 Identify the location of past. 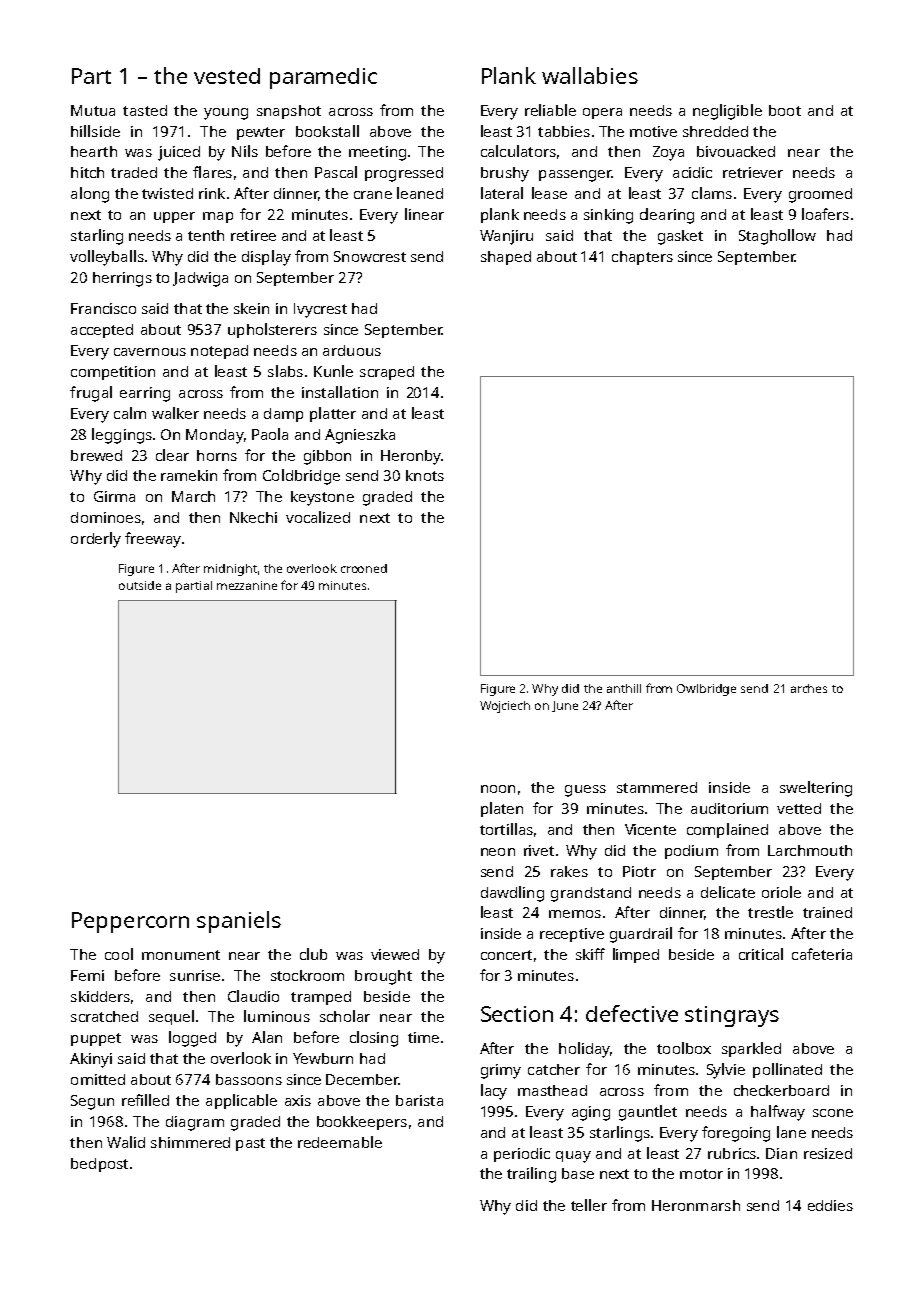
(250, 1144).
